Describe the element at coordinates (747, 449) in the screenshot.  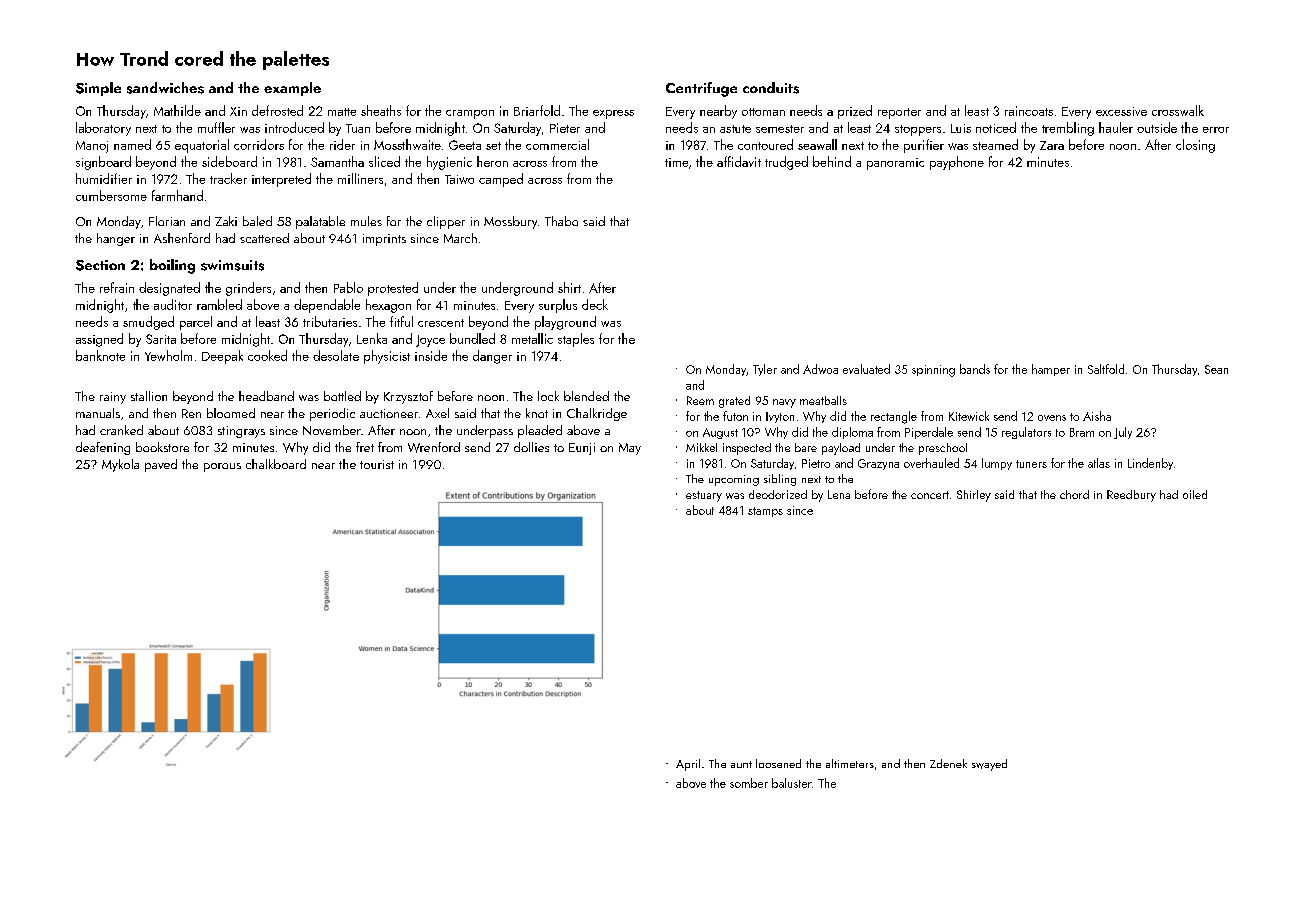
I see `inspected` at that location.
